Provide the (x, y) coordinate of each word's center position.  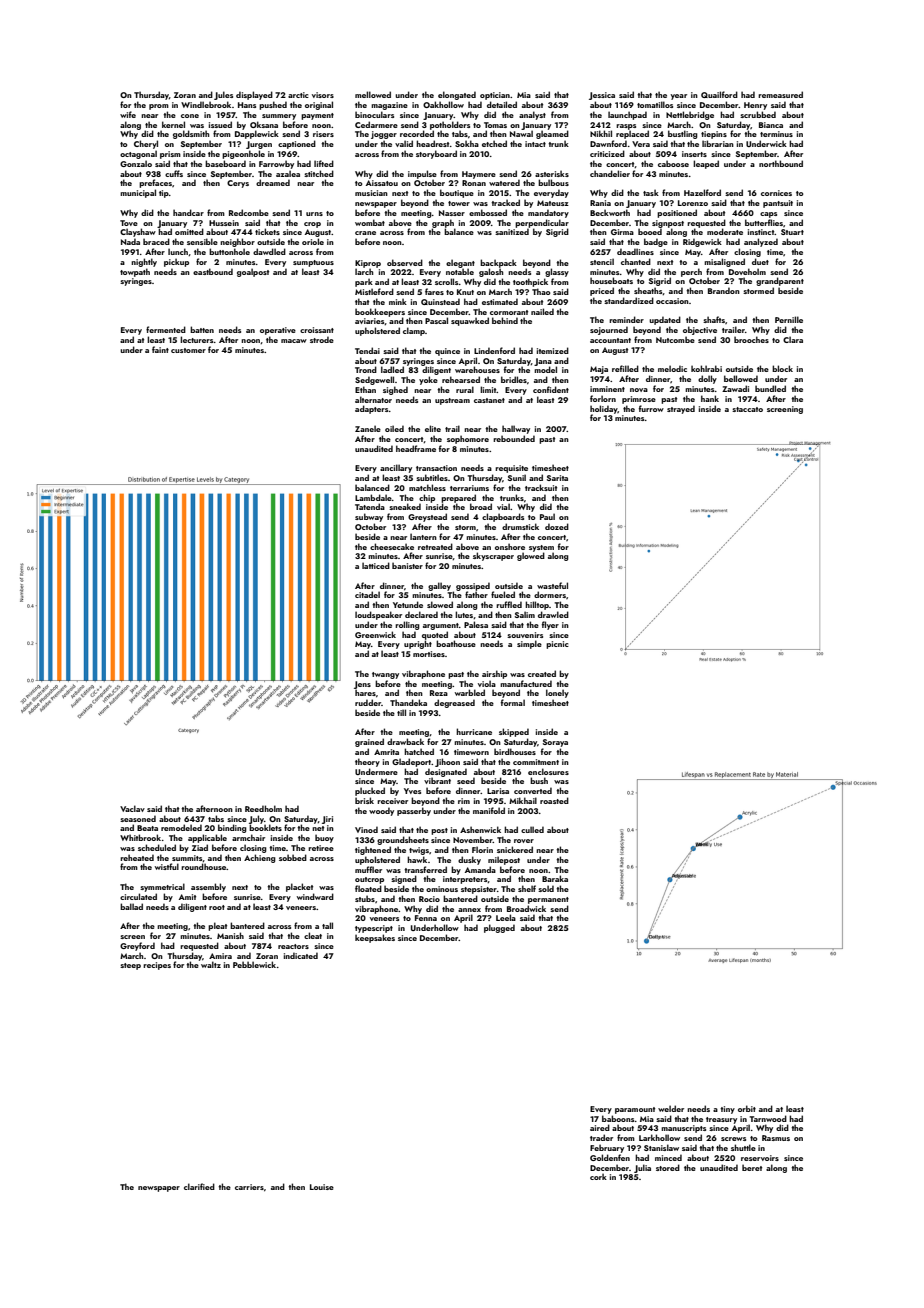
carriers (249, 1187)
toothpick (530, 282)
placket (299, 887)
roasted (554, 800)
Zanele (368, 428)
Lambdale (373, 497)
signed (404, 879)
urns (314, 214)
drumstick (520, 526)
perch (691, 272)
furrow (651, 408)
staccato (747, 409)
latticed (376, 565)
